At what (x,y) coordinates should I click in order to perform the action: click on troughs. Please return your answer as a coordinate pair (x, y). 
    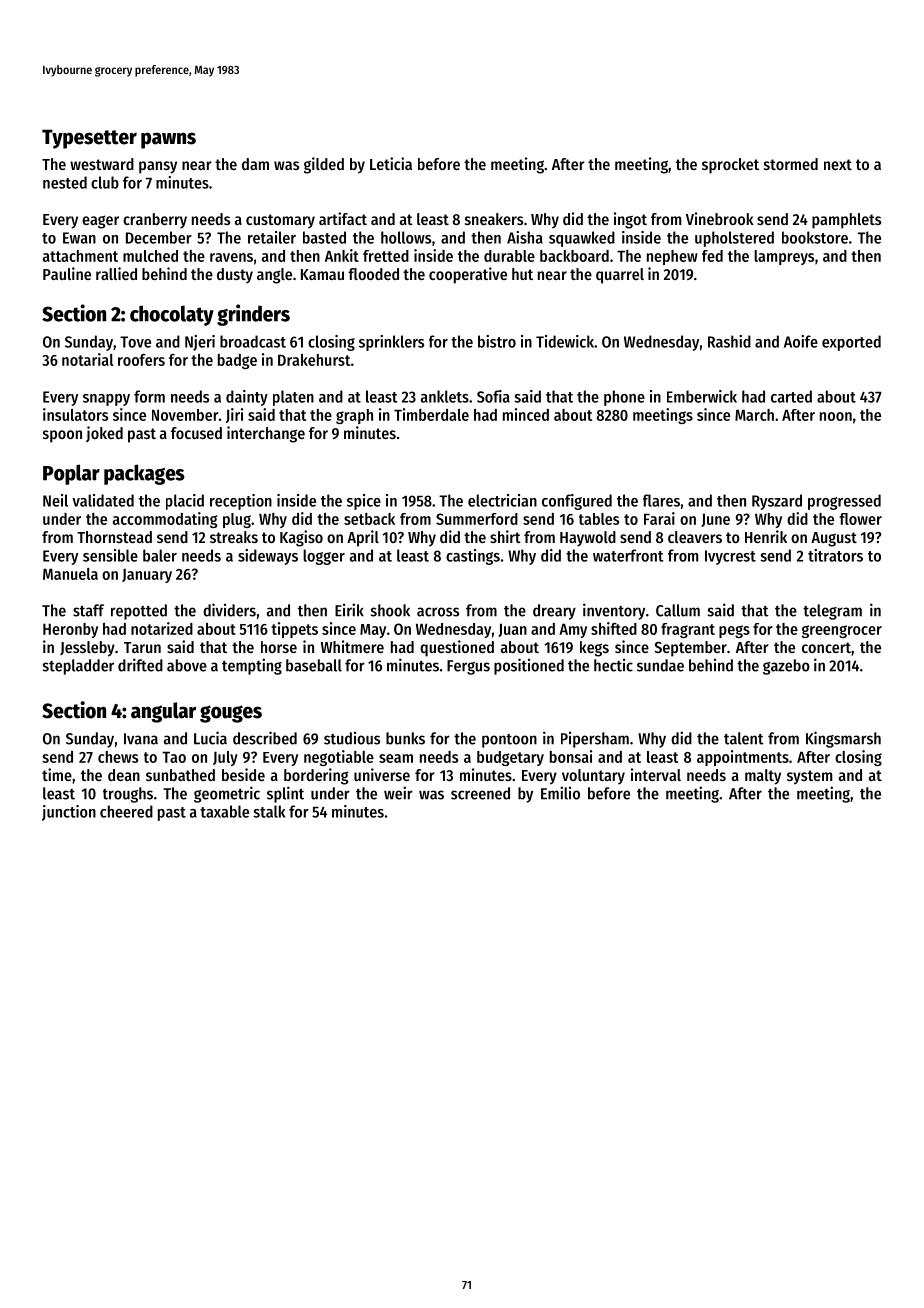
    Looking at the image, I should click on (128, 795).
